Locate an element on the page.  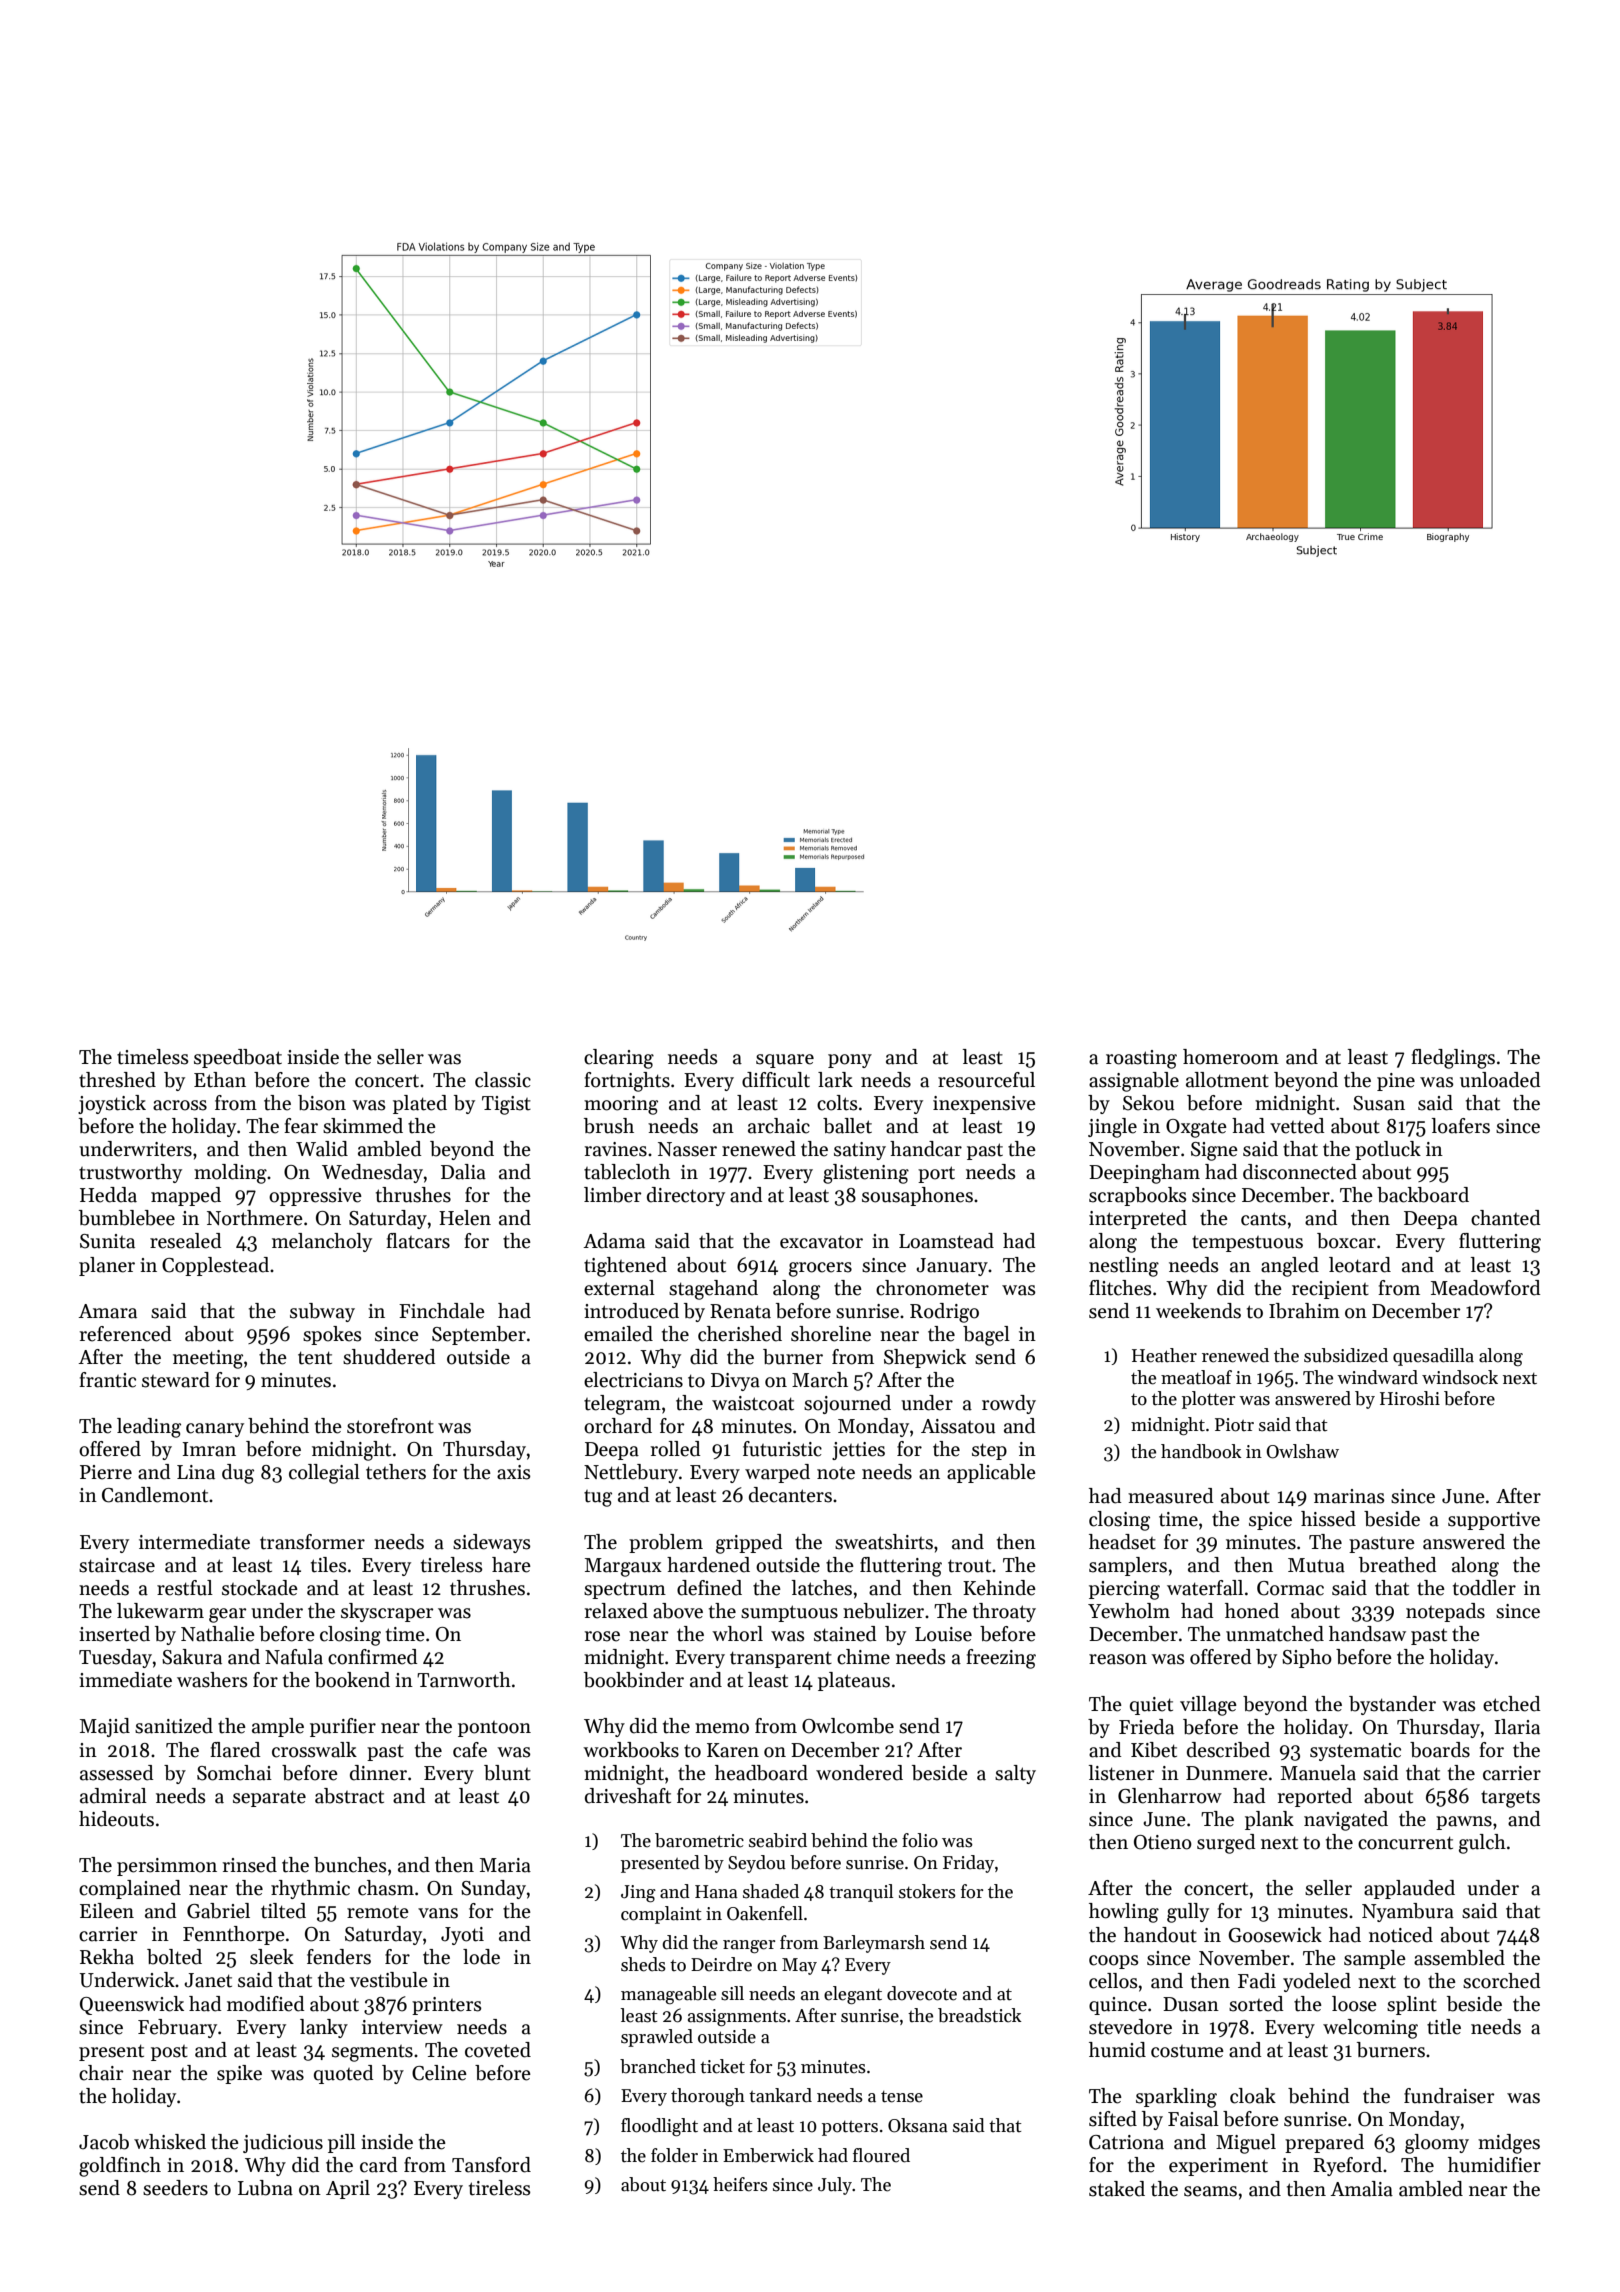
Nafula is located at coordinates (294, 1657).
